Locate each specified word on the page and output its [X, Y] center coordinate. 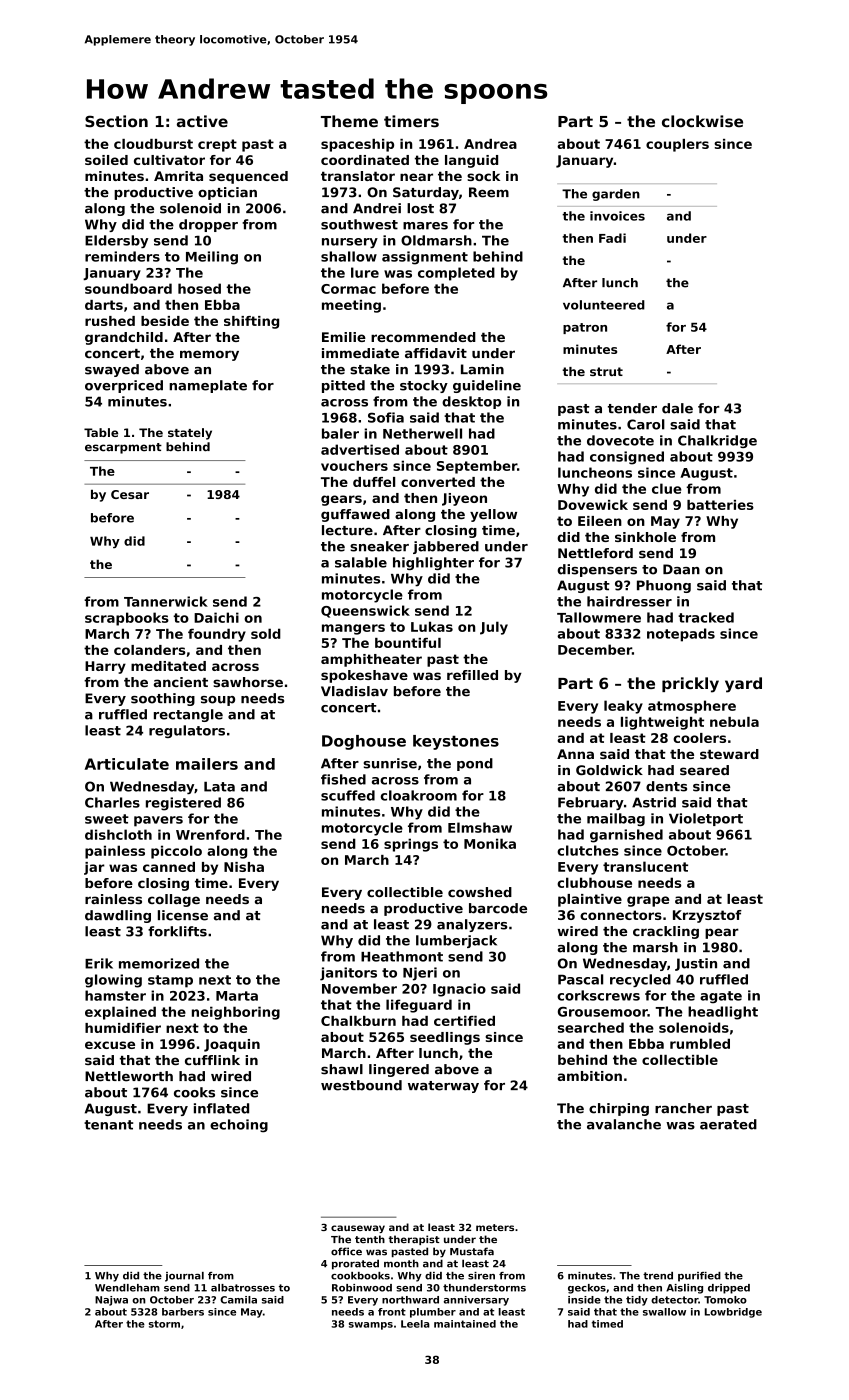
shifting [251, 322]
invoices [617, 216]
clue [667, 488]
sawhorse [248, 682]
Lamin [482, 369]
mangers [353, 629]
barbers [183, 1312]
